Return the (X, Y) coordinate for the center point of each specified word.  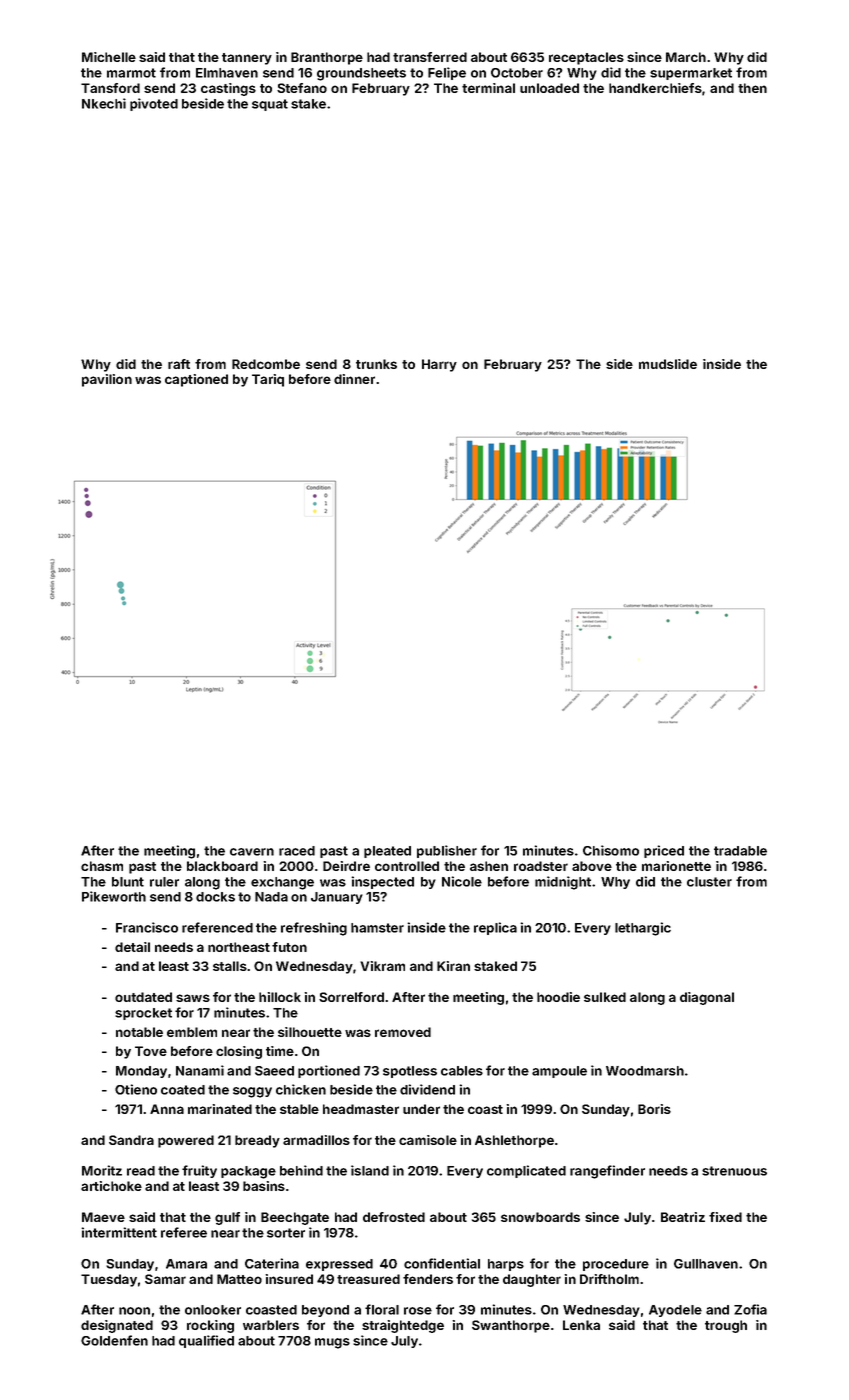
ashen (489, 866)
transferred (430, 57)
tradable (740, 851)
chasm (102, 866)
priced (664, 851)
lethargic (643, 929)
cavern (252, 852)
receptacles (586, 58)
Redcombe (266, 364)
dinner (354, 379)
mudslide (668, 364)
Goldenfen (114, 1340)
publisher (447, 851)
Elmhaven (227, 73)
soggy (252, 1092)
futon (289, 947)
